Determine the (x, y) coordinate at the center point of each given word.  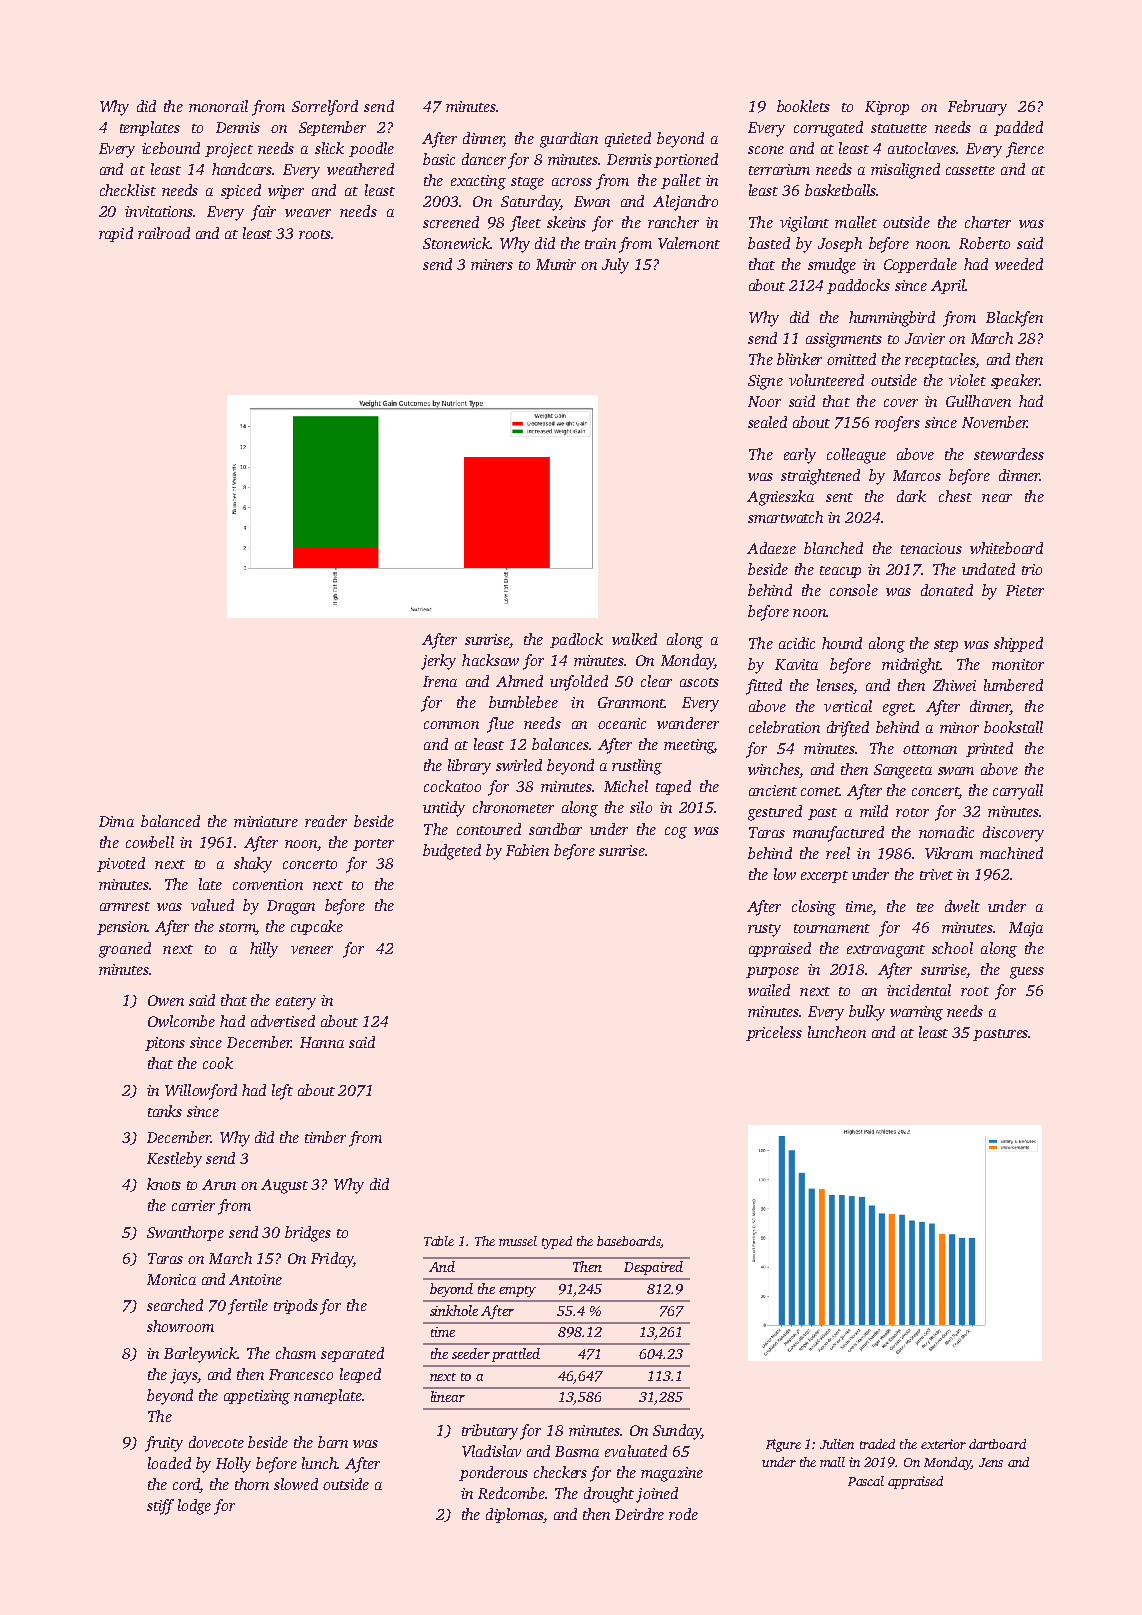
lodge (194, 1507)
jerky (438, 662)
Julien (837, 1444)
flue (500, 725)
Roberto (984, 243)
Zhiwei (954, 685)
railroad (164, 233)
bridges (308, 1234)
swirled (519, 765)
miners (492, 264)
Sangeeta (903, 771)
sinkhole (454, 1310)
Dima (116, 821)
